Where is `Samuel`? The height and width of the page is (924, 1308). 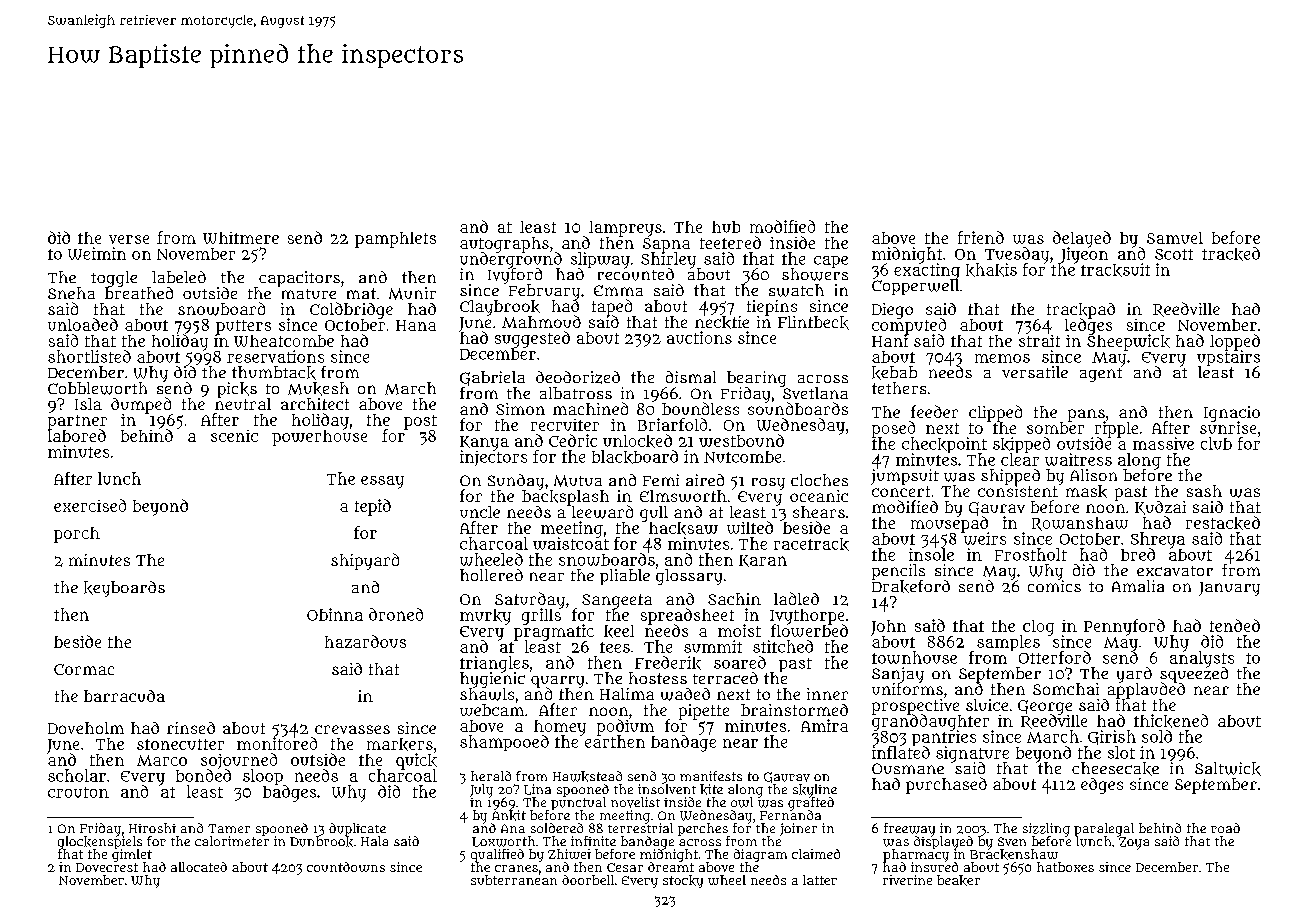 Samuel is located at coordinates (1175, 238).
